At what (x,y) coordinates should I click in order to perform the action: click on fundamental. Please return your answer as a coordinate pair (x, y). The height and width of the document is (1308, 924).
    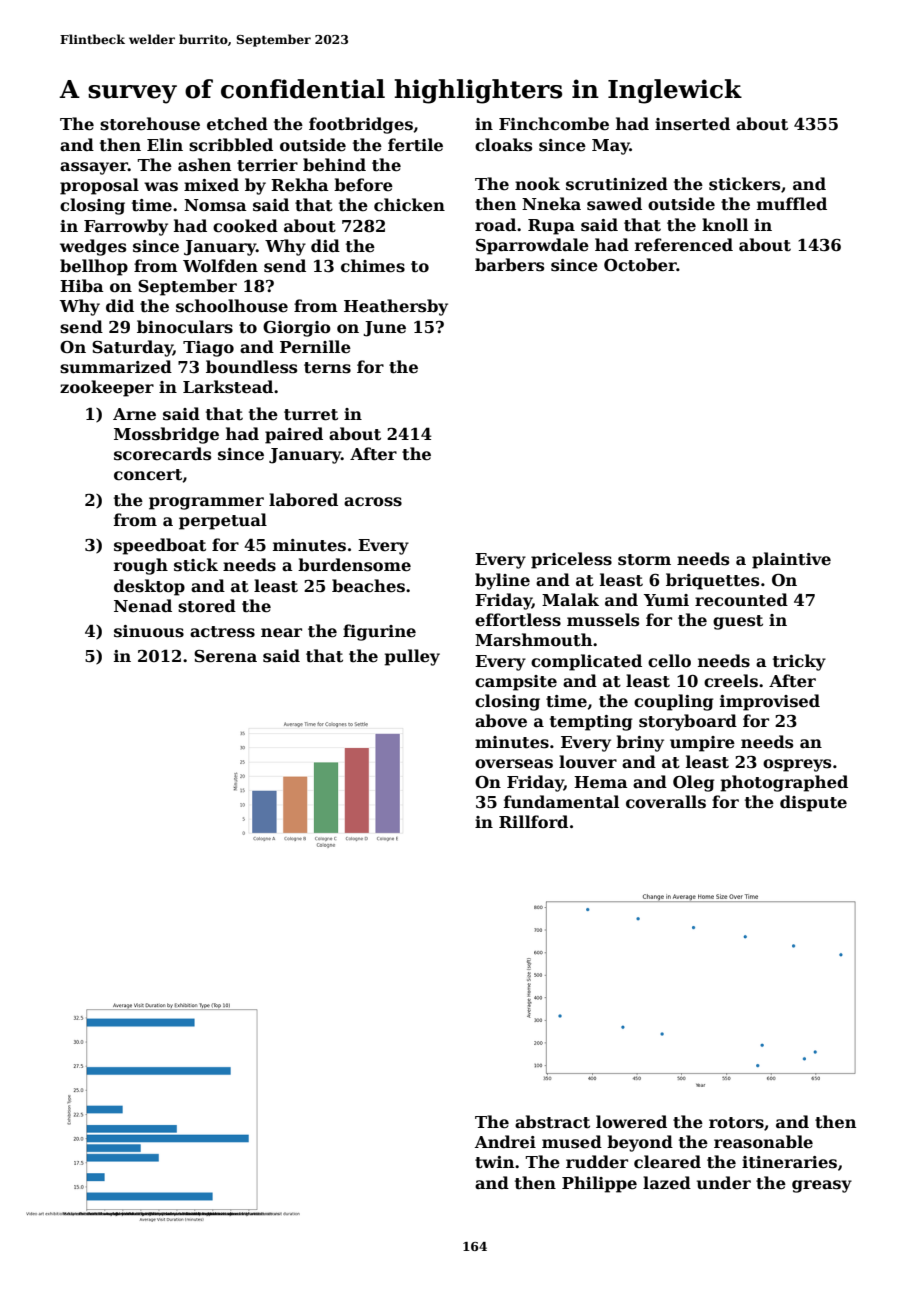
    Looking at the image, I should click on (561, 802).
